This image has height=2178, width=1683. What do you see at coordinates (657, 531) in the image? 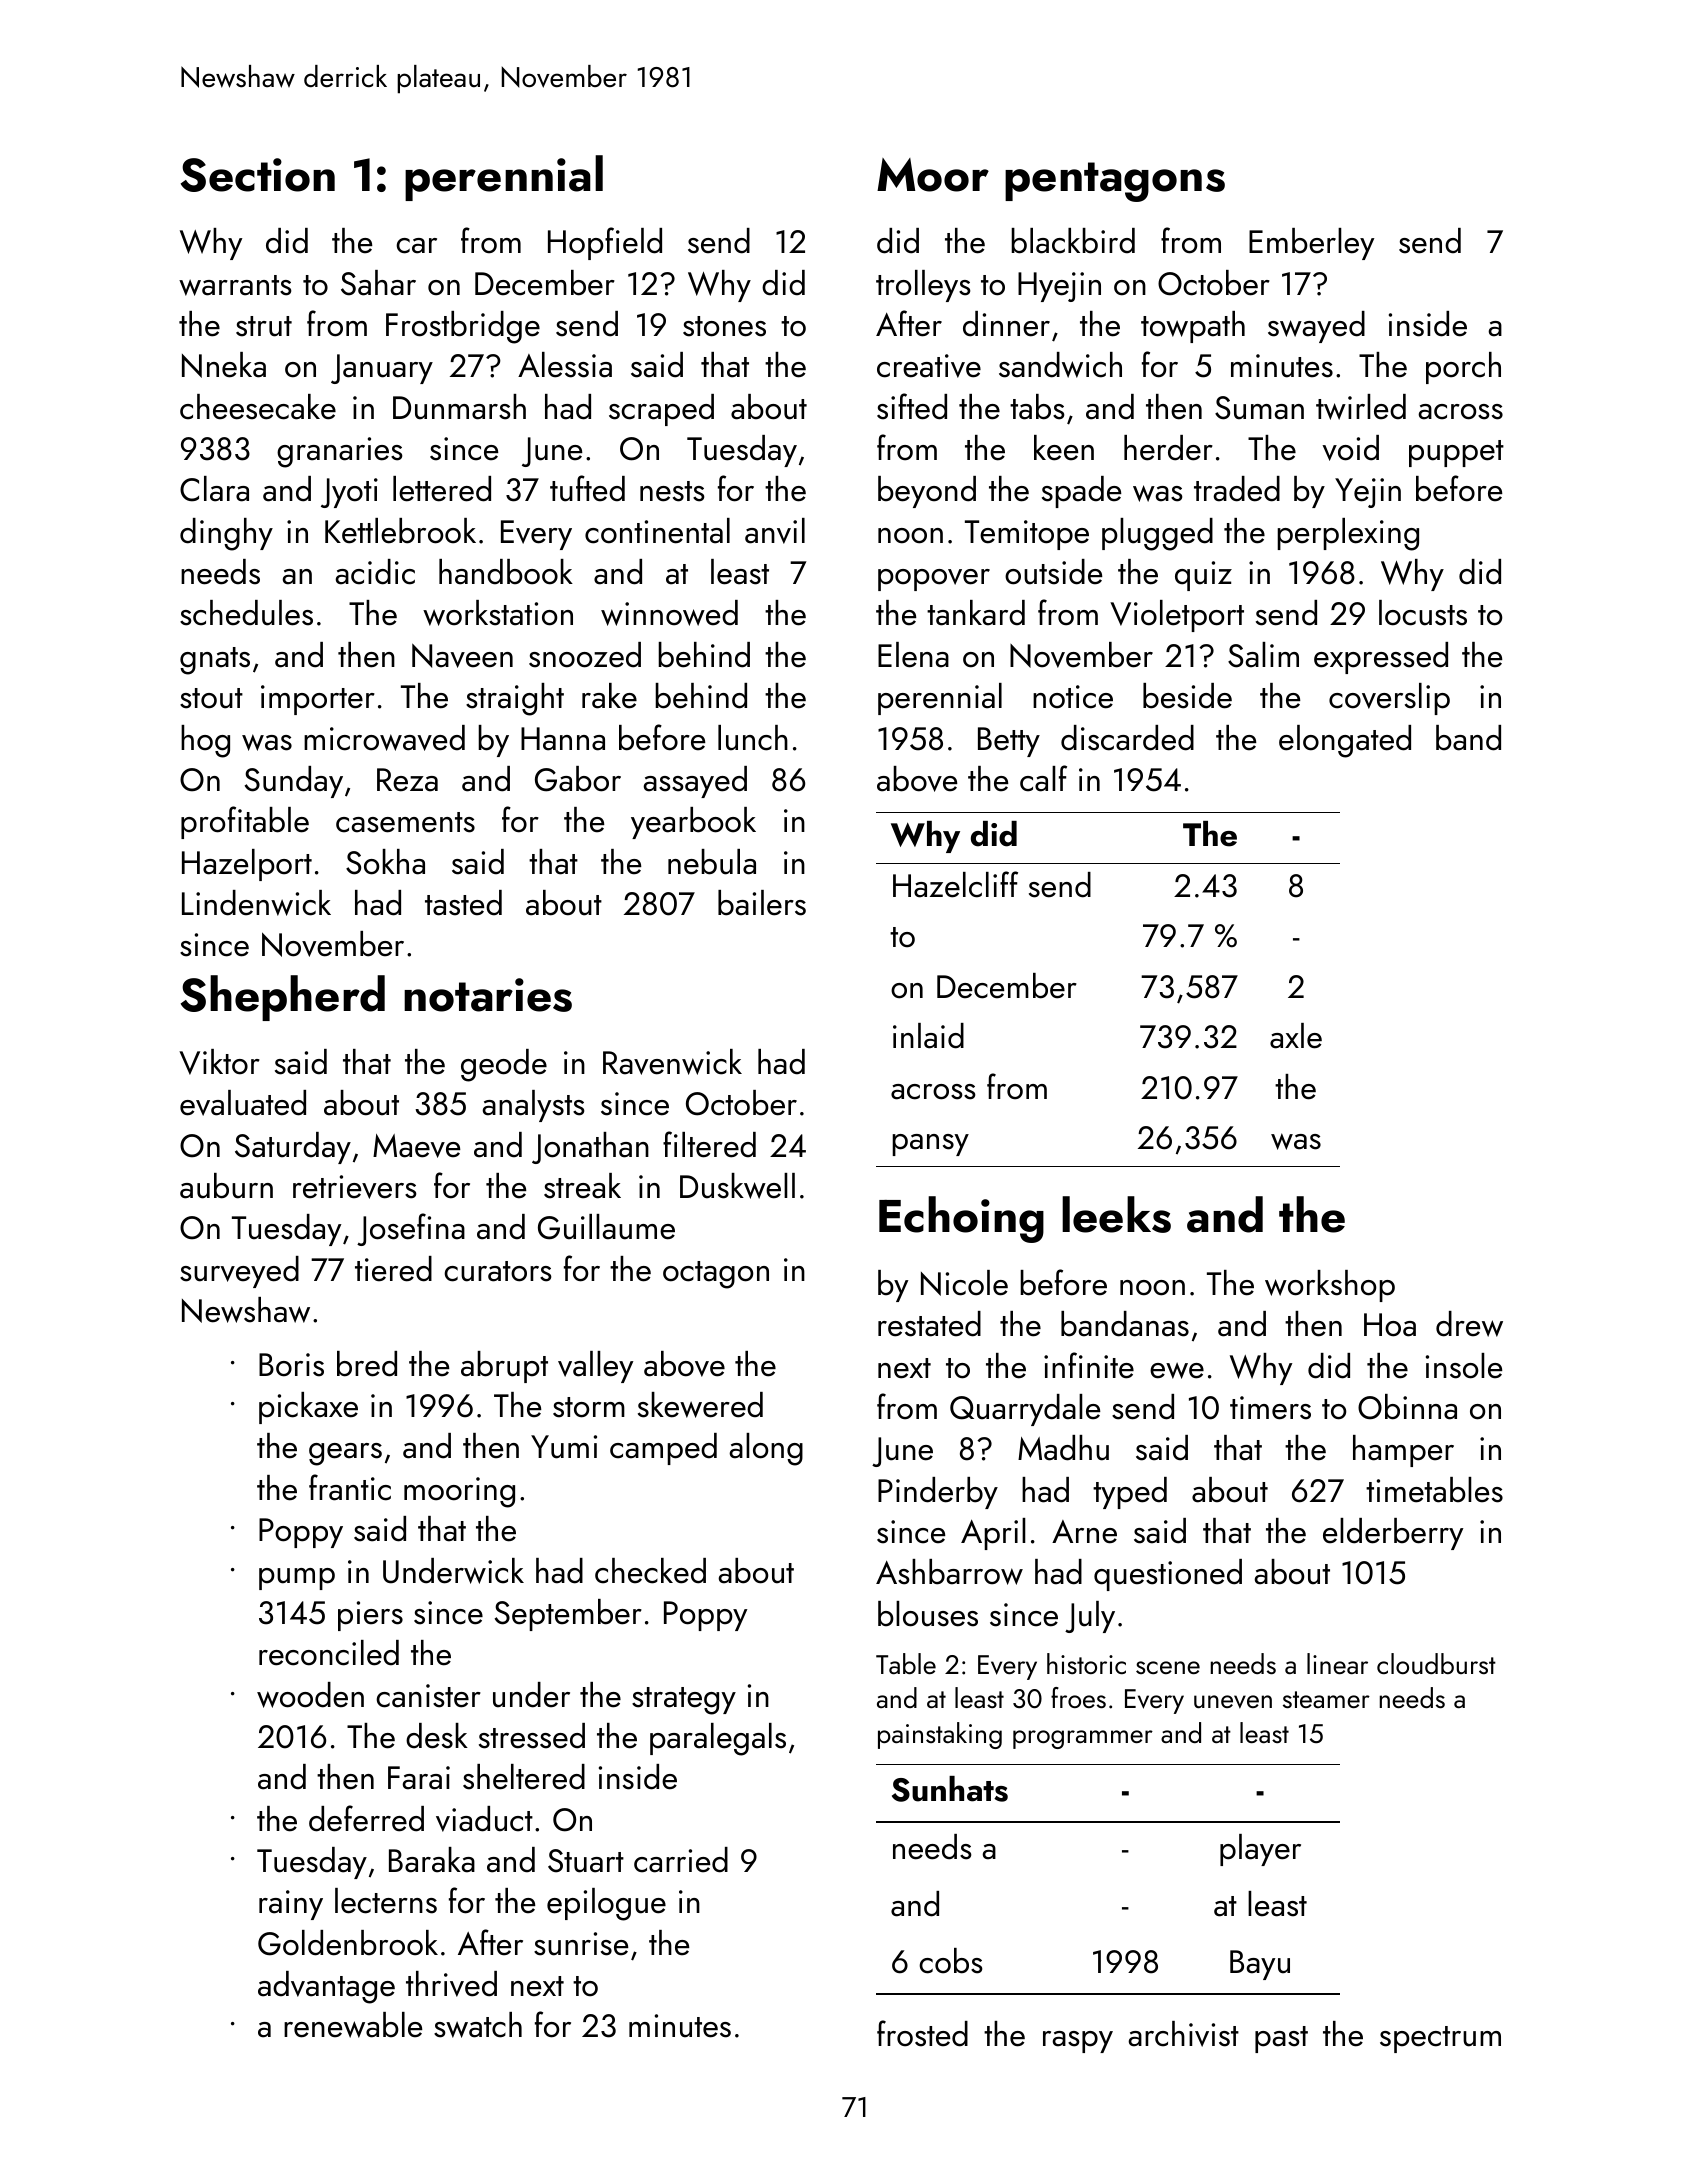
I see `continental` at bounding box center [657, 531].
